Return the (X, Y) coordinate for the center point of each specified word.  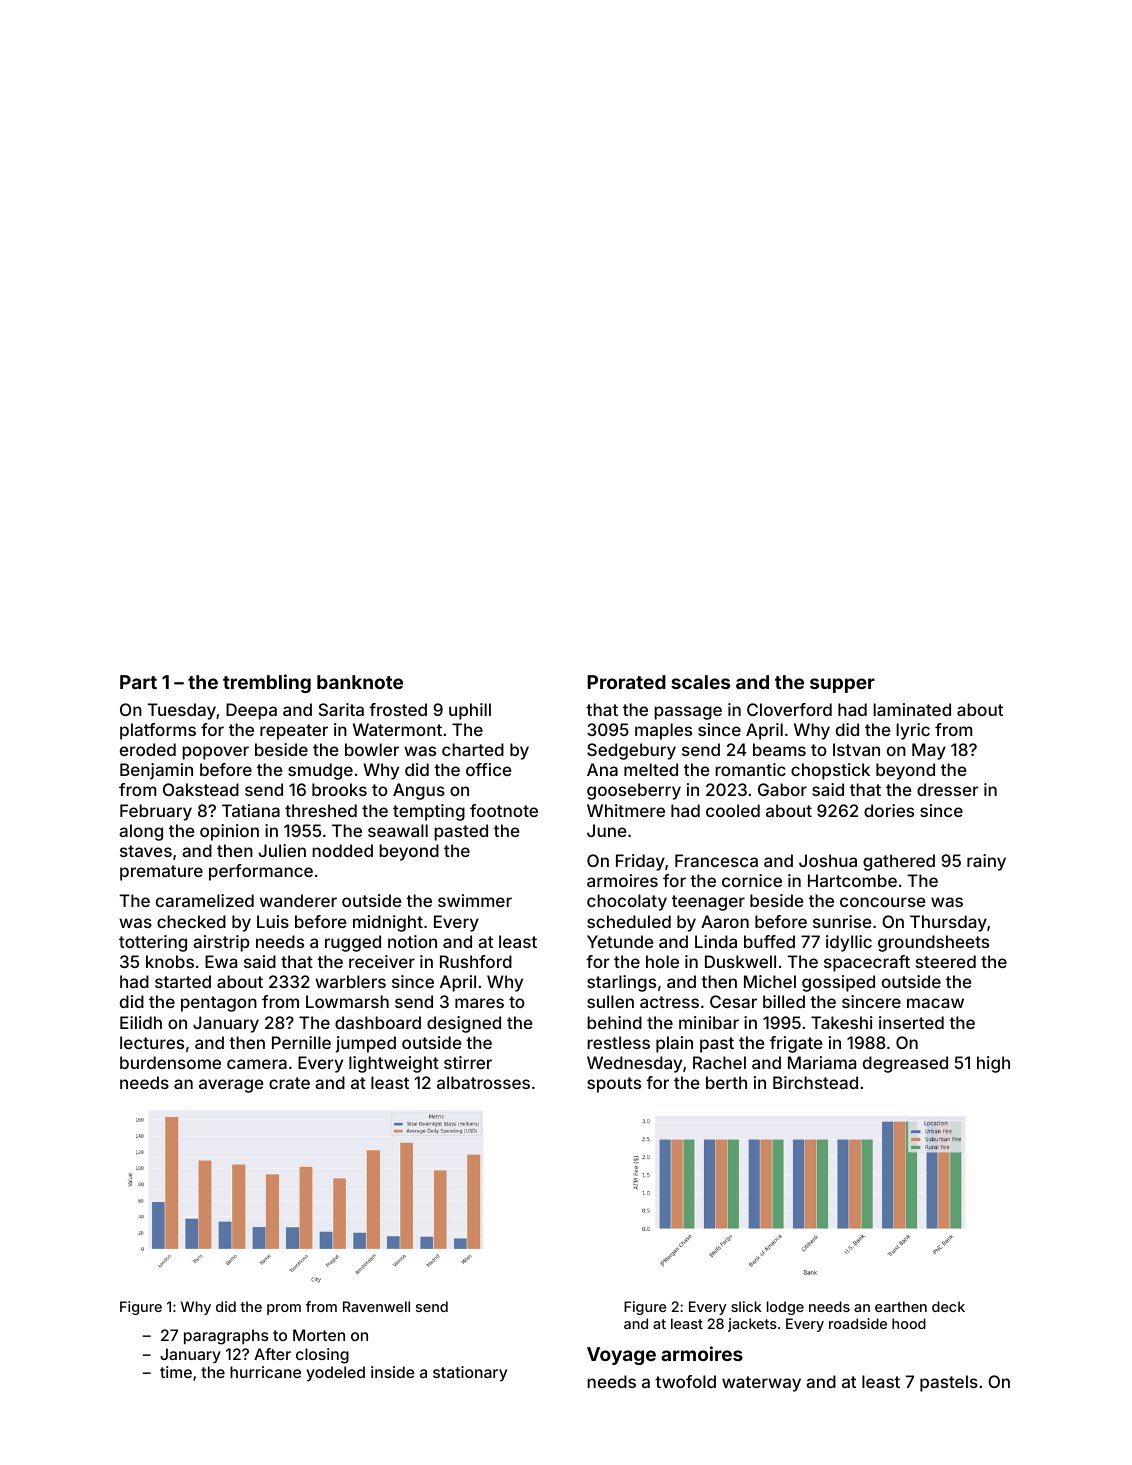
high (993, 1064)
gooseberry (634, 791)
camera (257, 1064)
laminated (912, 709)
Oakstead (201, 789)
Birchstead (815, 1082)
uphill (470, 711)
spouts (614, 1085)
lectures (152, 1042)
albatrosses (483, 1082)
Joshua (828, 860)
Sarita (341, 709)
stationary (470, 1373)
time (176, 1372)
